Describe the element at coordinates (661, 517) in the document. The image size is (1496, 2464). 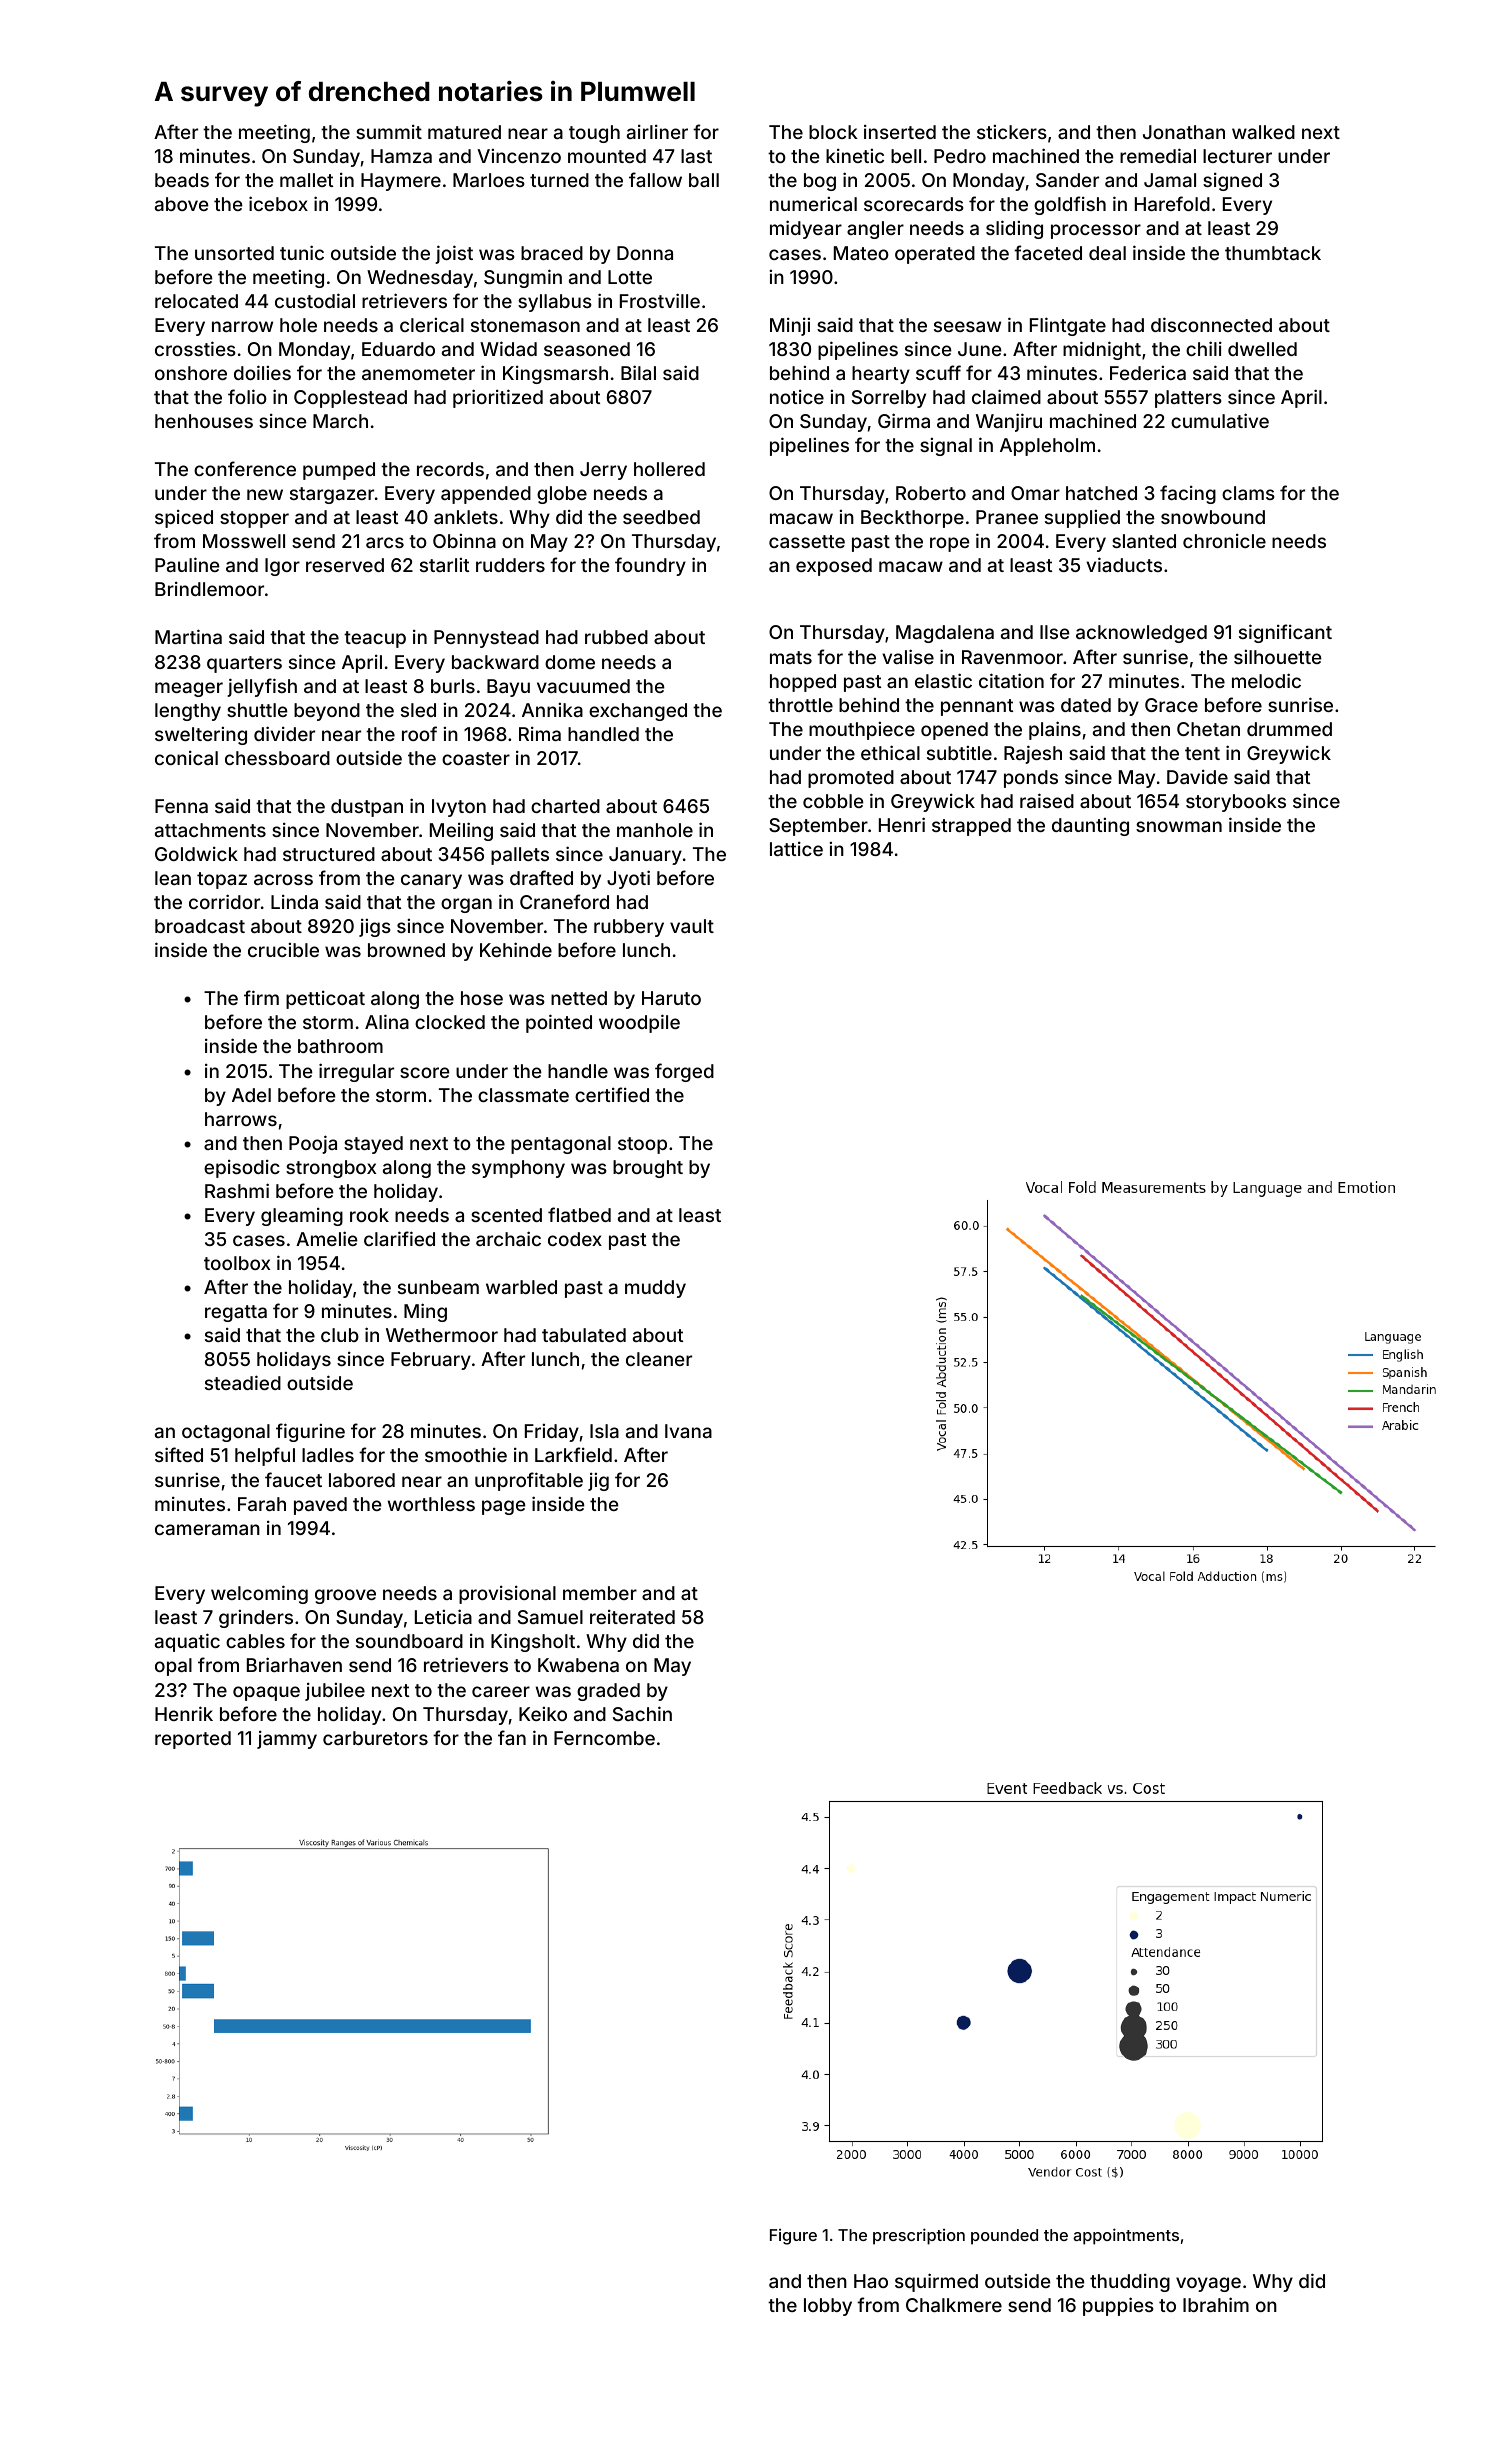
I see `seedbed` at that location.
